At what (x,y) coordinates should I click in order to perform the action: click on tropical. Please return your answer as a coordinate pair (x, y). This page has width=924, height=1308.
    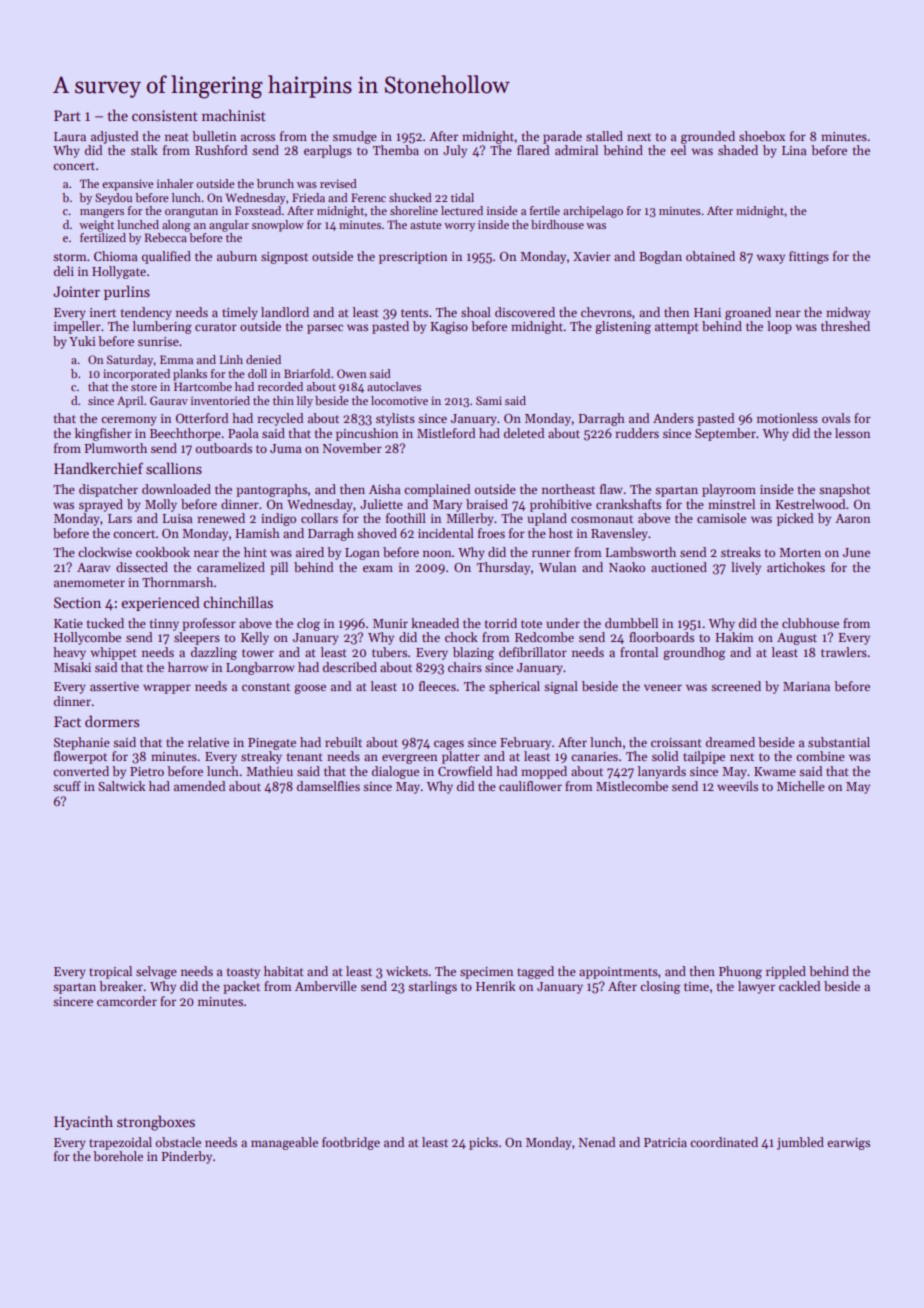
    Looking at the image, I should click on (110, 972).
